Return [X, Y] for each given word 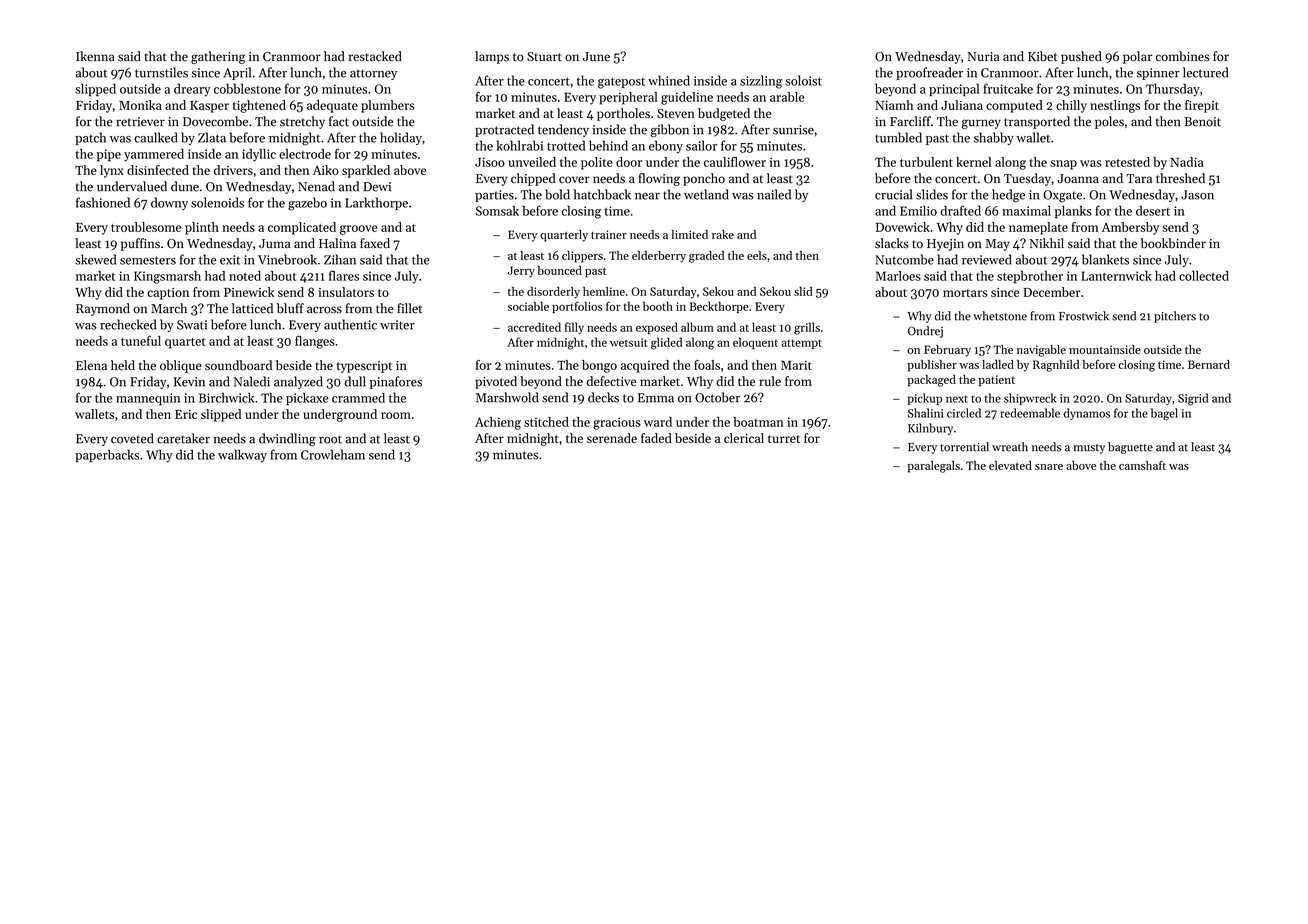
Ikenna [95, 56]
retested [1127, 162]
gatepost [621, 83]
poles [1109, 122]
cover [574, 180]
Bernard [1209, 364]
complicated [302, 228]
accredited [534, 327]
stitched [546, 422]
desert [1153, 210]
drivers [233, 170]
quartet [185, 343]
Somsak [497, 210]
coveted [132, 438]
